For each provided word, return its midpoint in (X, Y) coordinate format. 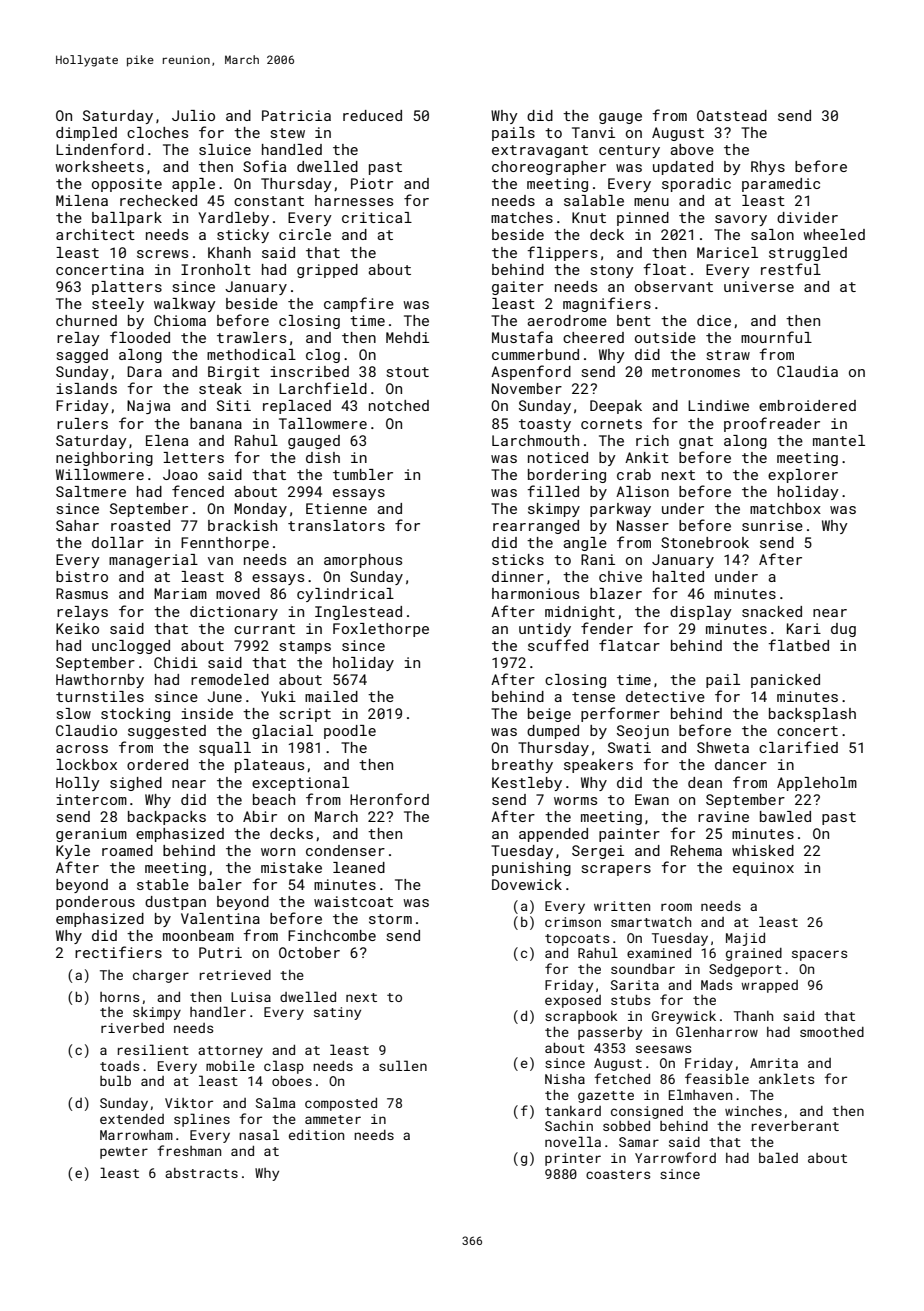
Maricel (727, 252)
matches (522, 217)
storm (390, 919)
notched (399, 405)
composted (341, 1104)
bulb (115, 1080)
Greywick (684, 1017)
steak (220, 388)
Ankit (647, 457)
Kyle (73, 852)
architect (95, 234)
